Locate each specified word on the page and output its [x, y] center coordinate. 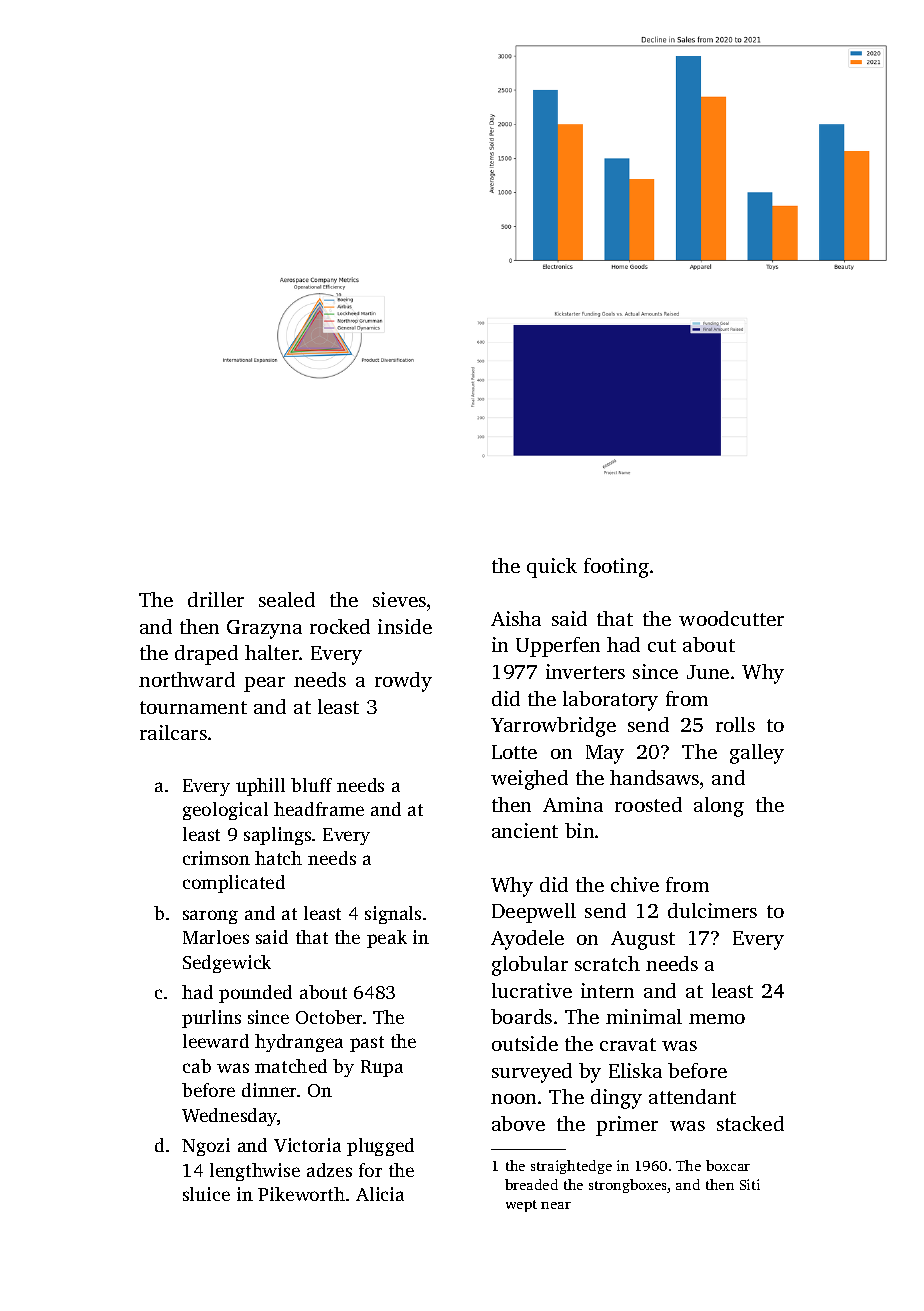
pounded [255, 994]
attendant [692, 1096]
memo [717, 1019]
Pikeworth [301, 1194]
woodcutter [731, 618]
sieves [399, 599]
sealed [287, 599]
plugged [380, 1147]
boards [521, 1016]
